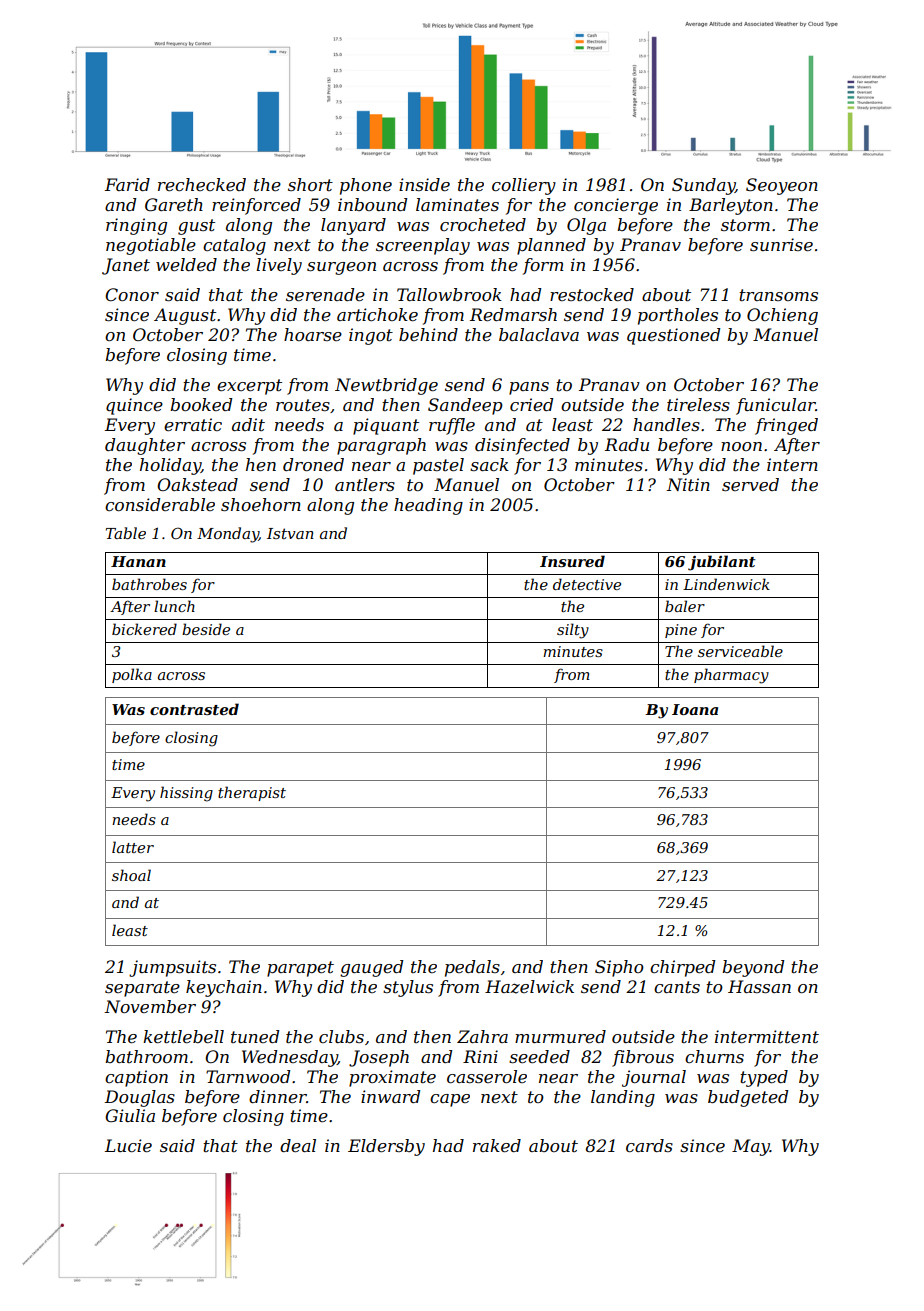  What do you see at coordinates (234, 246) in the image?
I see `catalog` at bounding box center [234, 246].
